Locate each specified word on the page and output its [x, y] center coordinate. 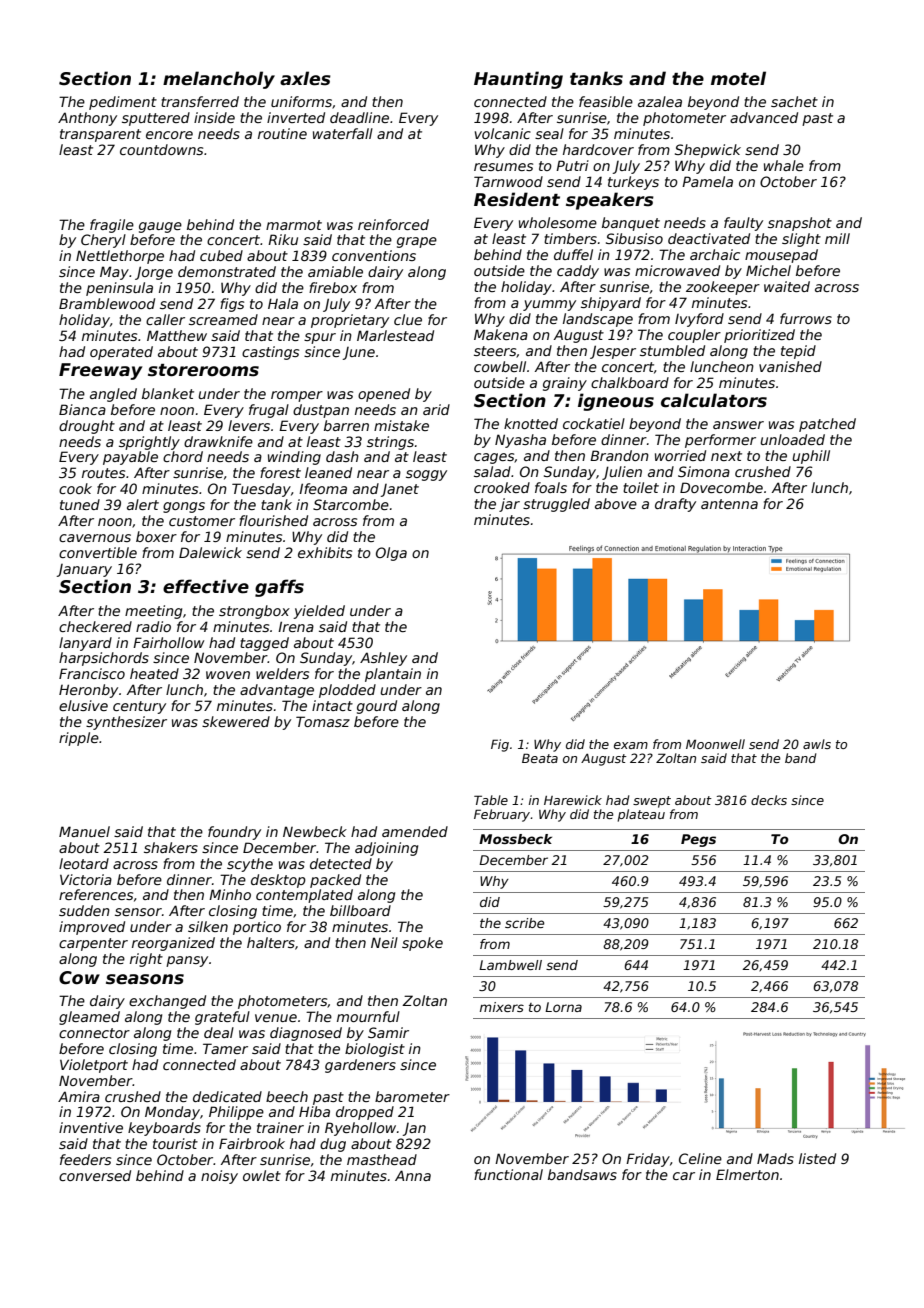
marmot [294, 225]
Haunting [518, 80]
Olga [391, 554]
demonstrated [227, 271]
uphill [811, 457]
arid [436, 409]
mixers [502, 1007]
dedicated [227, 1096]
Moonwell [715, 744]
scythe [250, 865]
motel [738, 78]
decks [769, 800]
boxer [156, 536]
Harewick [573, 800]
